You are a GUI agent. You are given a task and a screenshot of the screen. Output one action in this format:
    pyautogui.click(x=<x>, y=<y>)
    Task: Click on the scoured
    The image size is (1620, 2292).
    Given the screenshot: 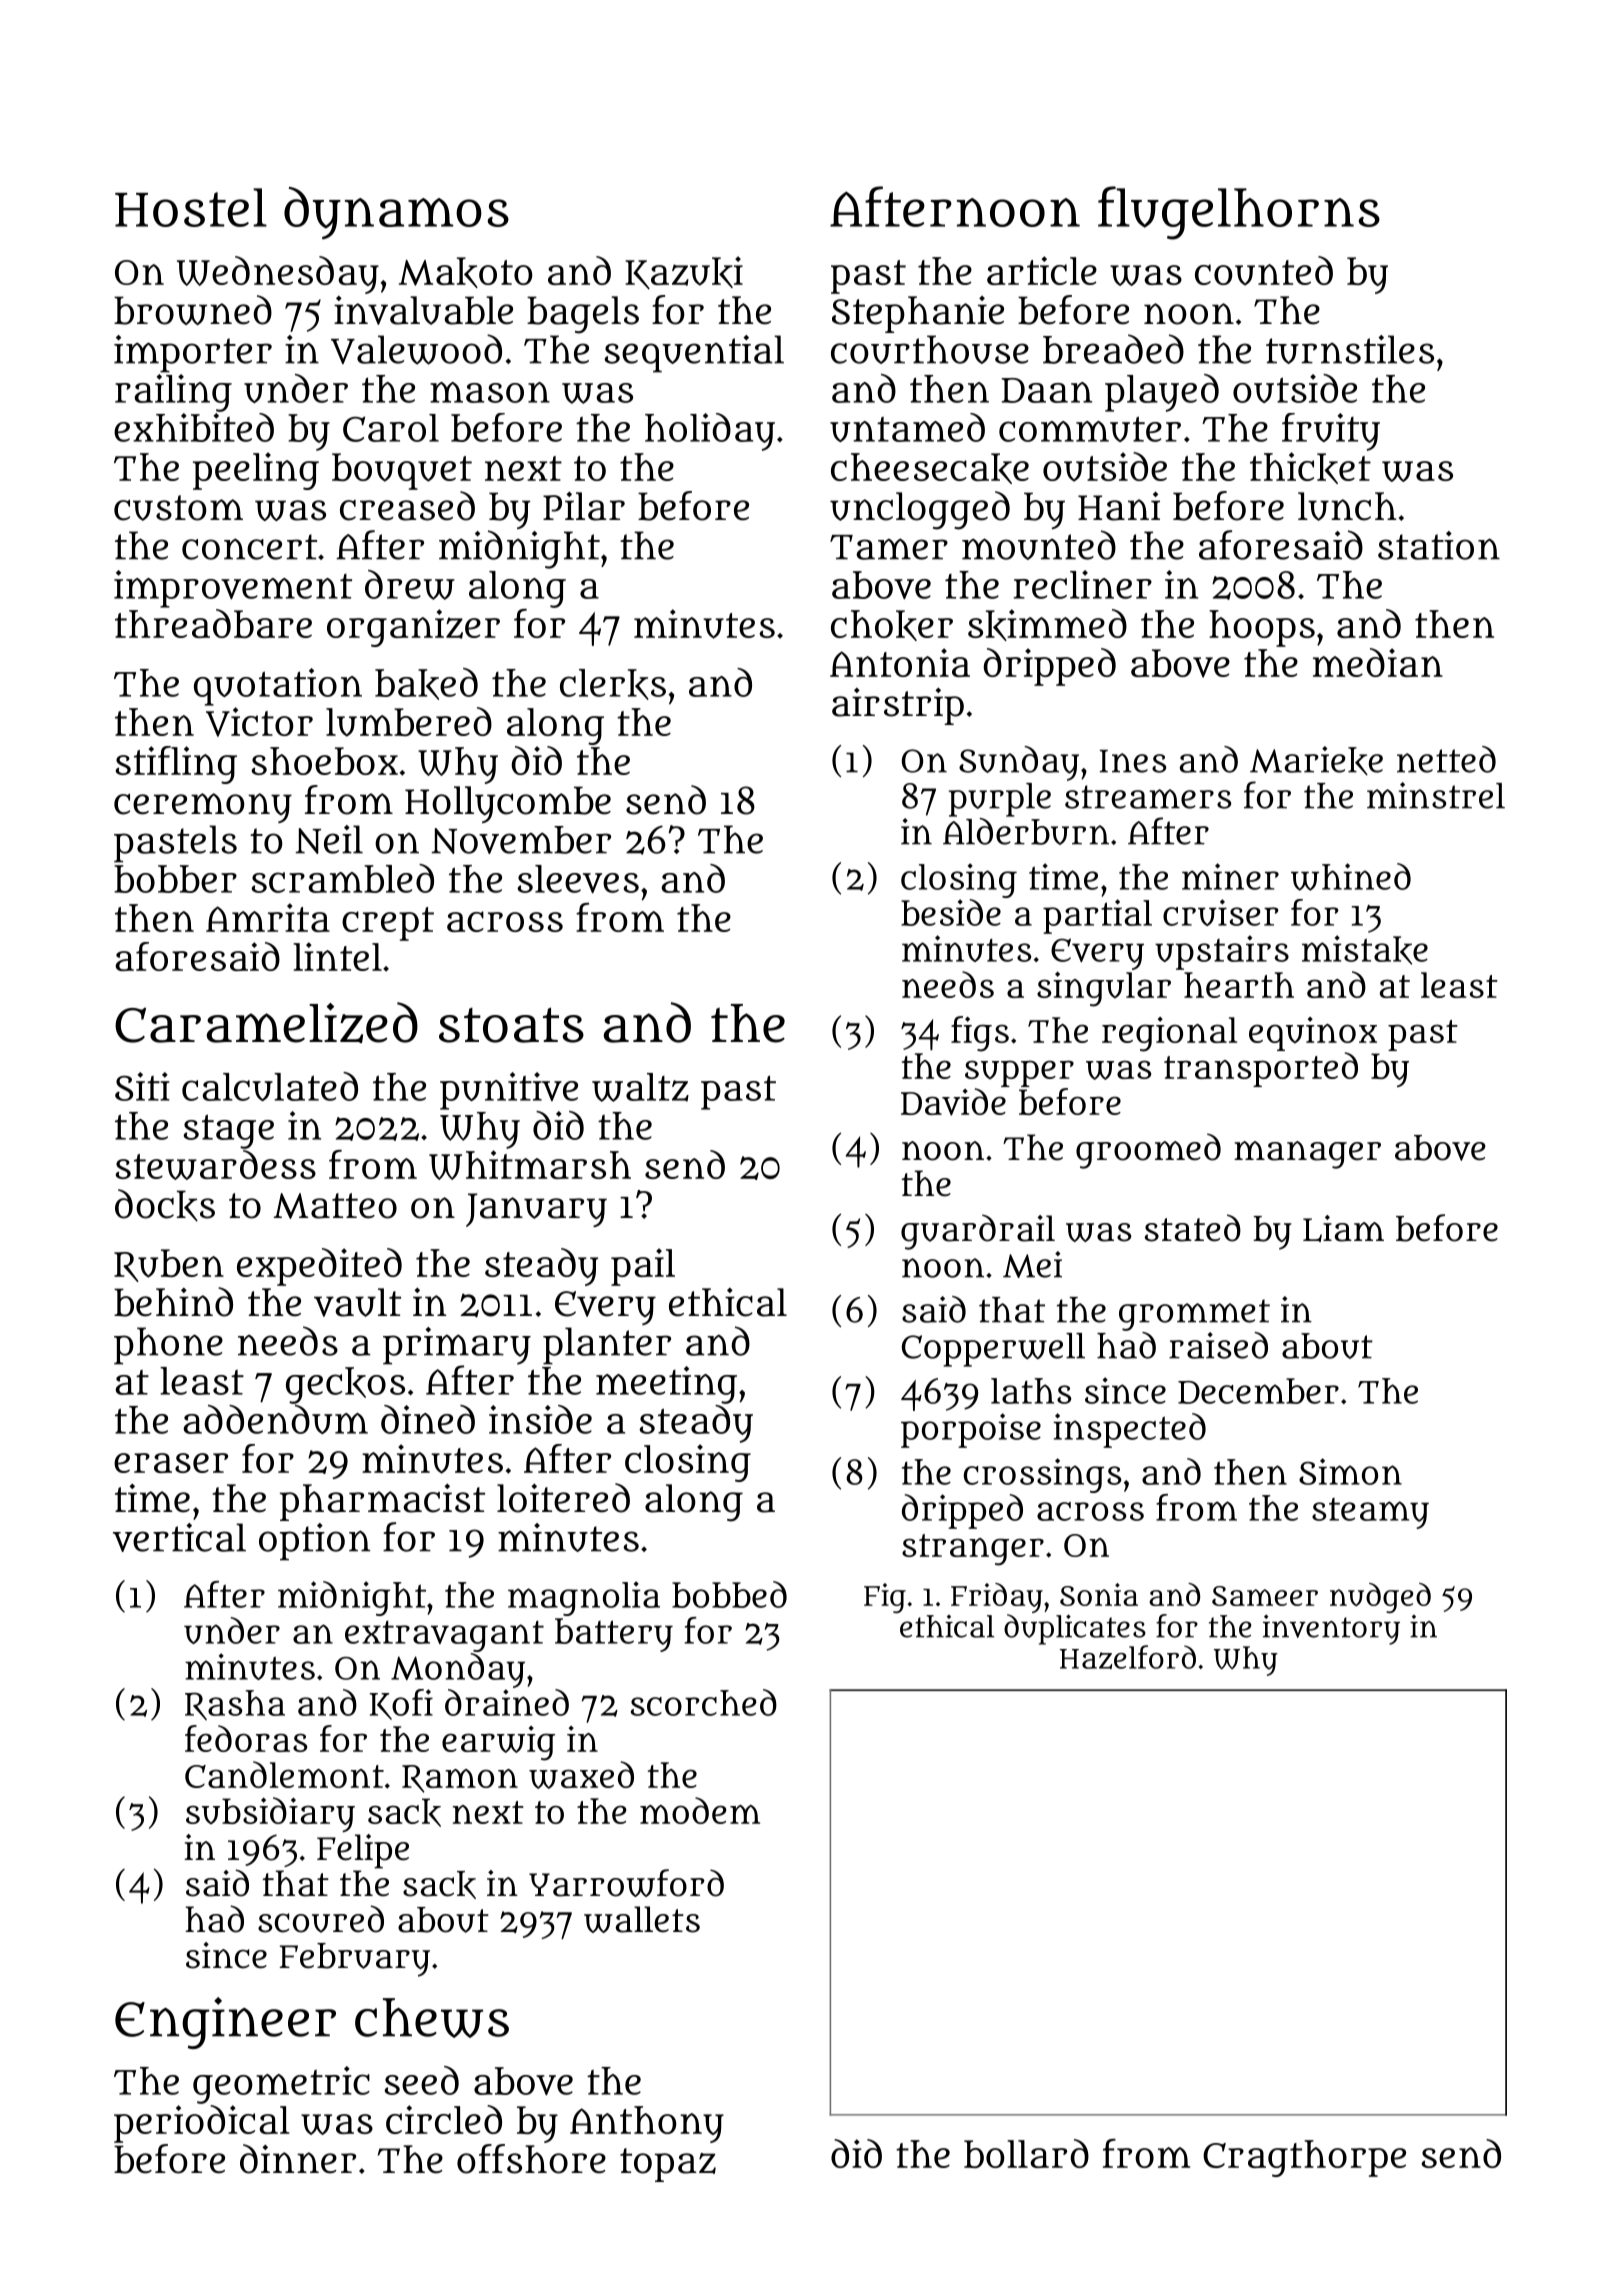 What is the action you would take?
    pyautogui.click(x=321, y=1919)
